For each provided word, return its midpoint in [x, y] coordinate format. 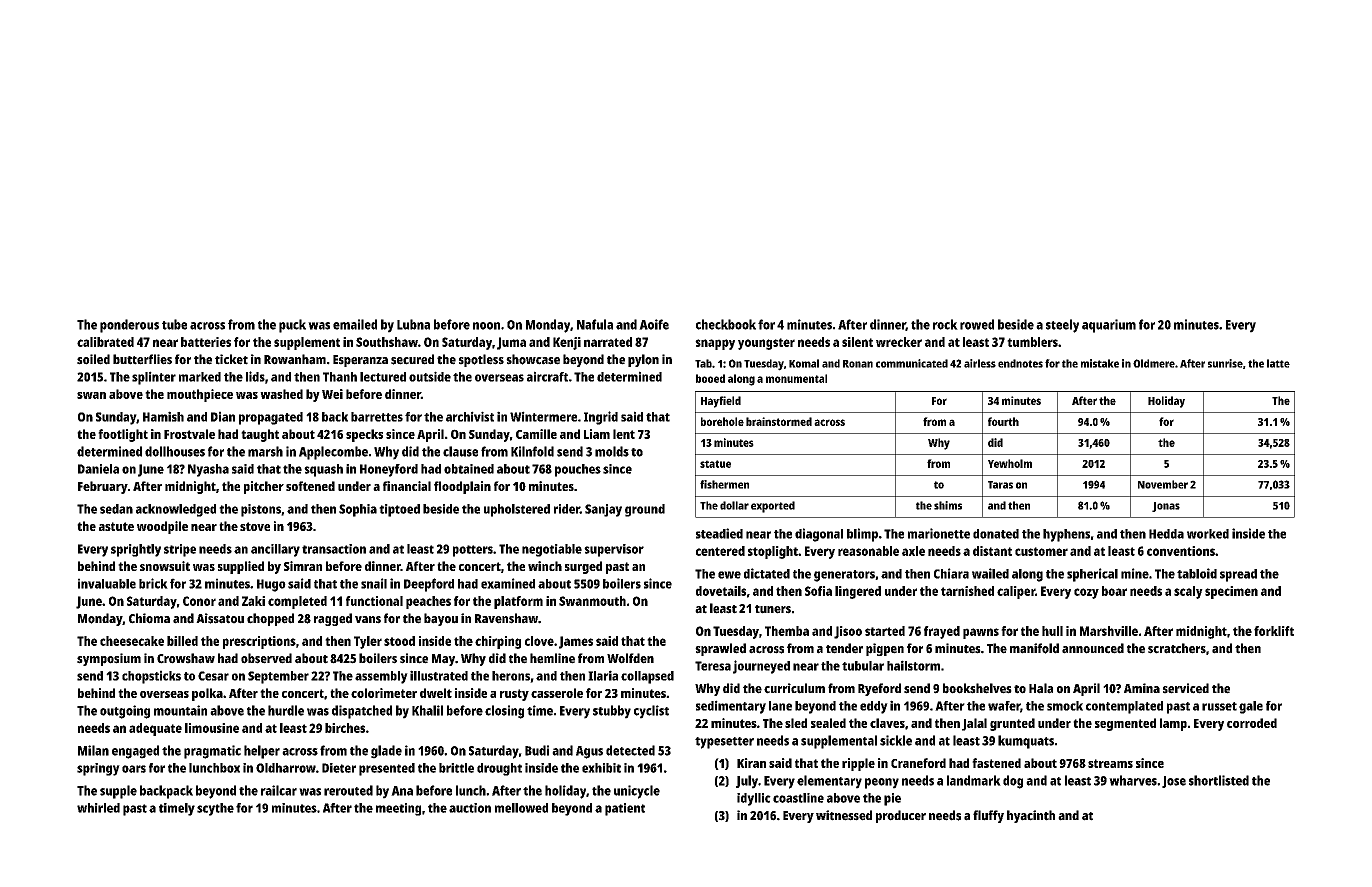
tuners [773, 609]
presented [387, 769]
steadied [719, 533]
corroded [1252, 723]
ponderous [129, 326]
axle [913, 551]
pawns [981, 633]
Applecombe [333, 453]
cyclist [651, 712]
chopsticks [151, 677]
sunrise [1225, 363]
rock [945, 324]
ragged [333, 619]
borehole [722, 421]
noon [486, 326]
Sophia [358, 510]
